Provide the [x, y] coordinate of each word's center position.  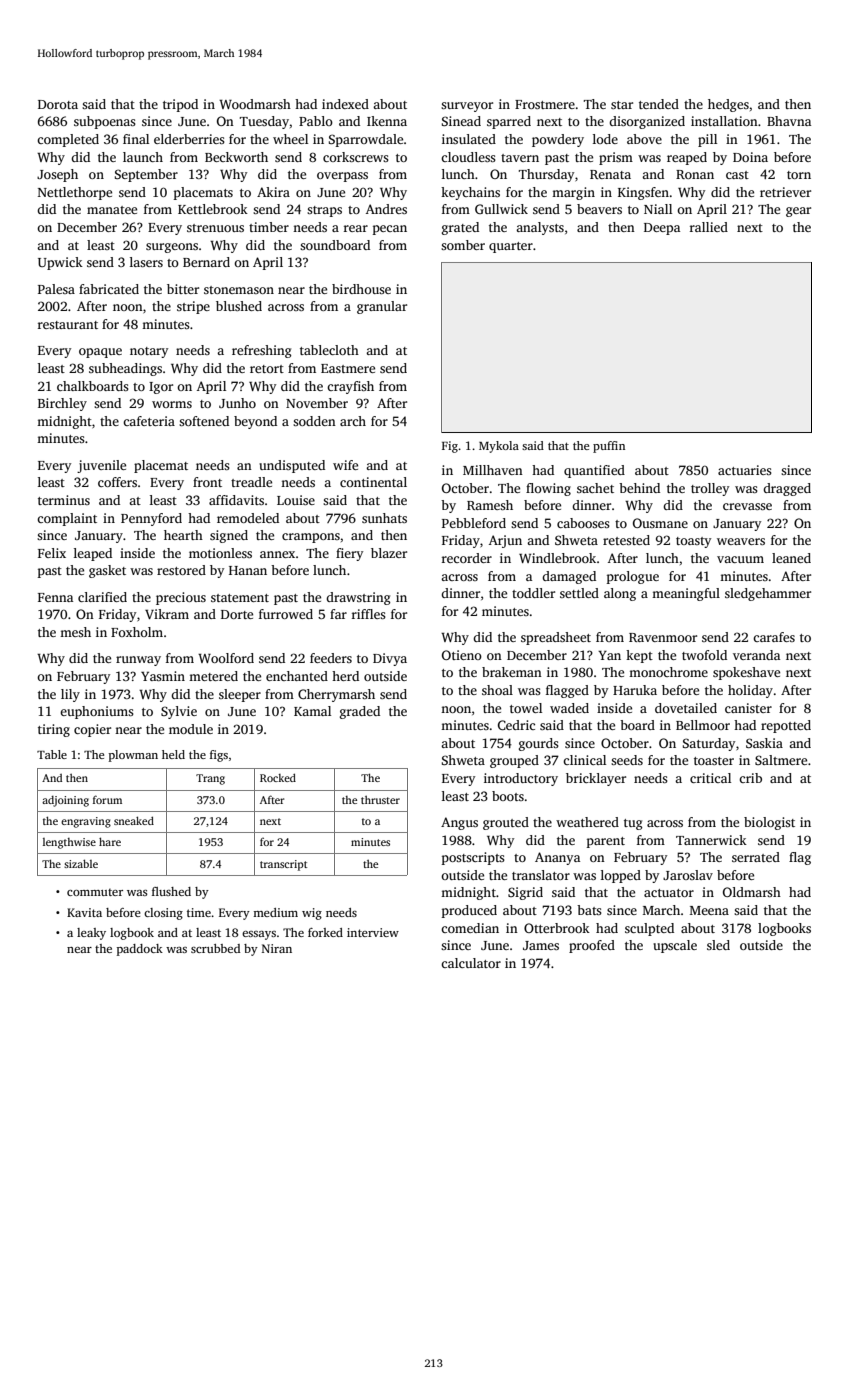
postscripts [473, 858]
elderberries [189, 139]
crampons [311, 538]
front [207, 482]
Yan [609, 655]
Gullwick [501, 209]
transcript [283, 865]
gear [798, 212]
